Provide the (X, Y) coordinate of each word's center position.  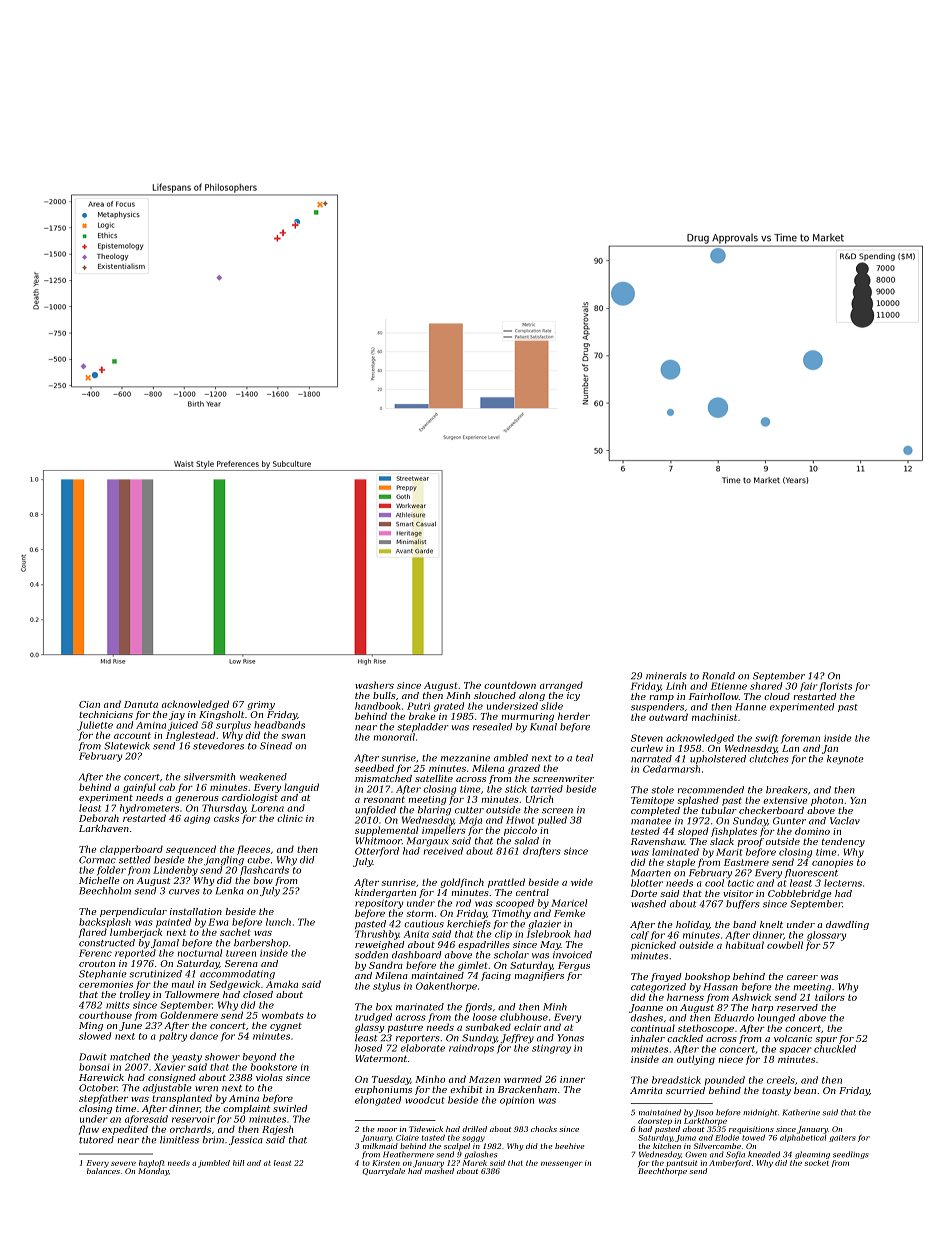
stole (662, 790)
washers (374, 685)
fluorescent (811, 873)
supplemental (386, 831)
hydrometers (149, 809)
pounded (725, 1080)
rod (463, 903)
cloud (777, 696)
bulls (384, 695)
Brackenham (527, 1089)
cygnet (286, 1027)
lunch (278, 922)
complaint (246, 1109)
